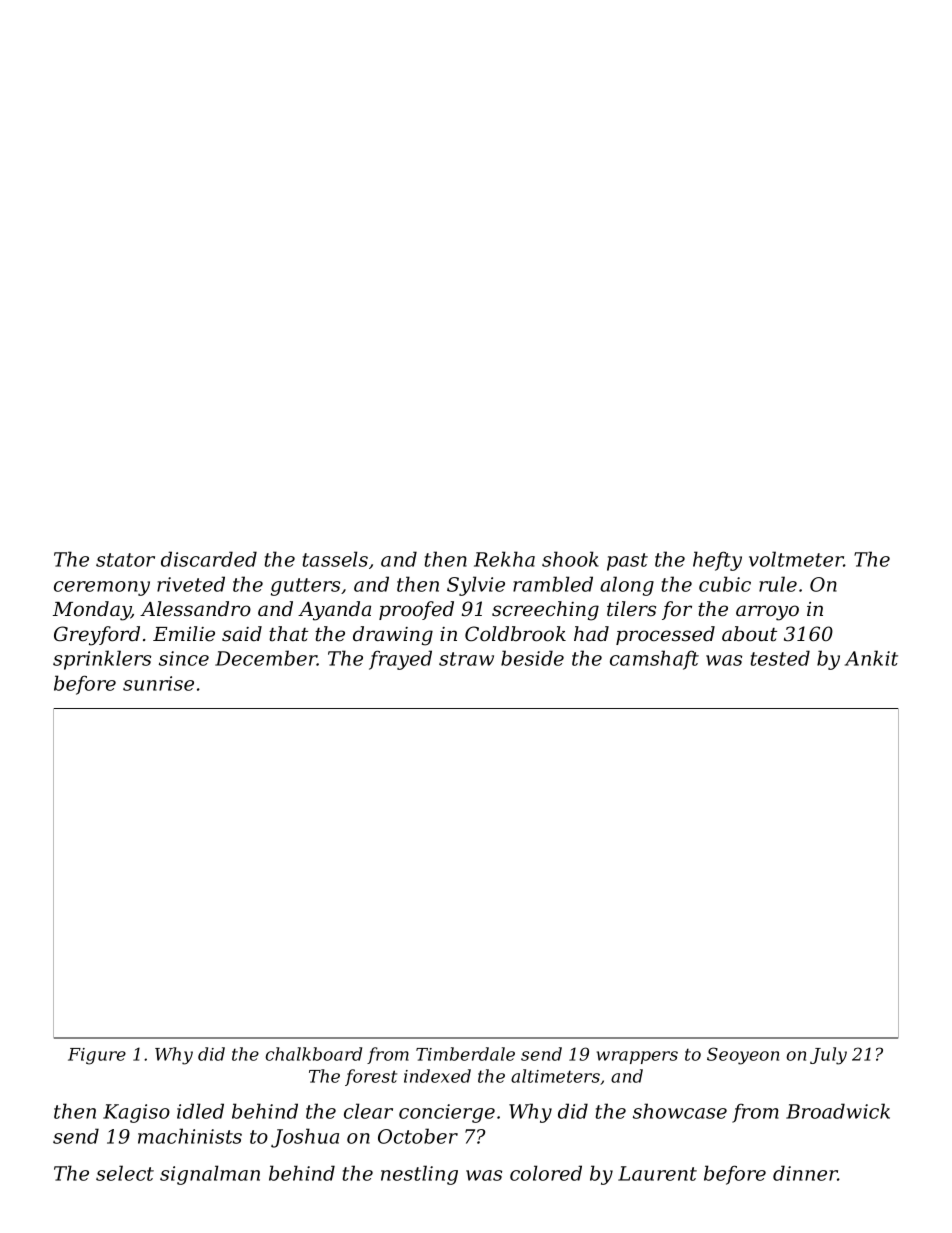 The width and height of the screenshot is (952, 1233). What do you see at coordinates (158, 683) in the screenshot?
I see `sunrise` at bounding box center [158, 683].
